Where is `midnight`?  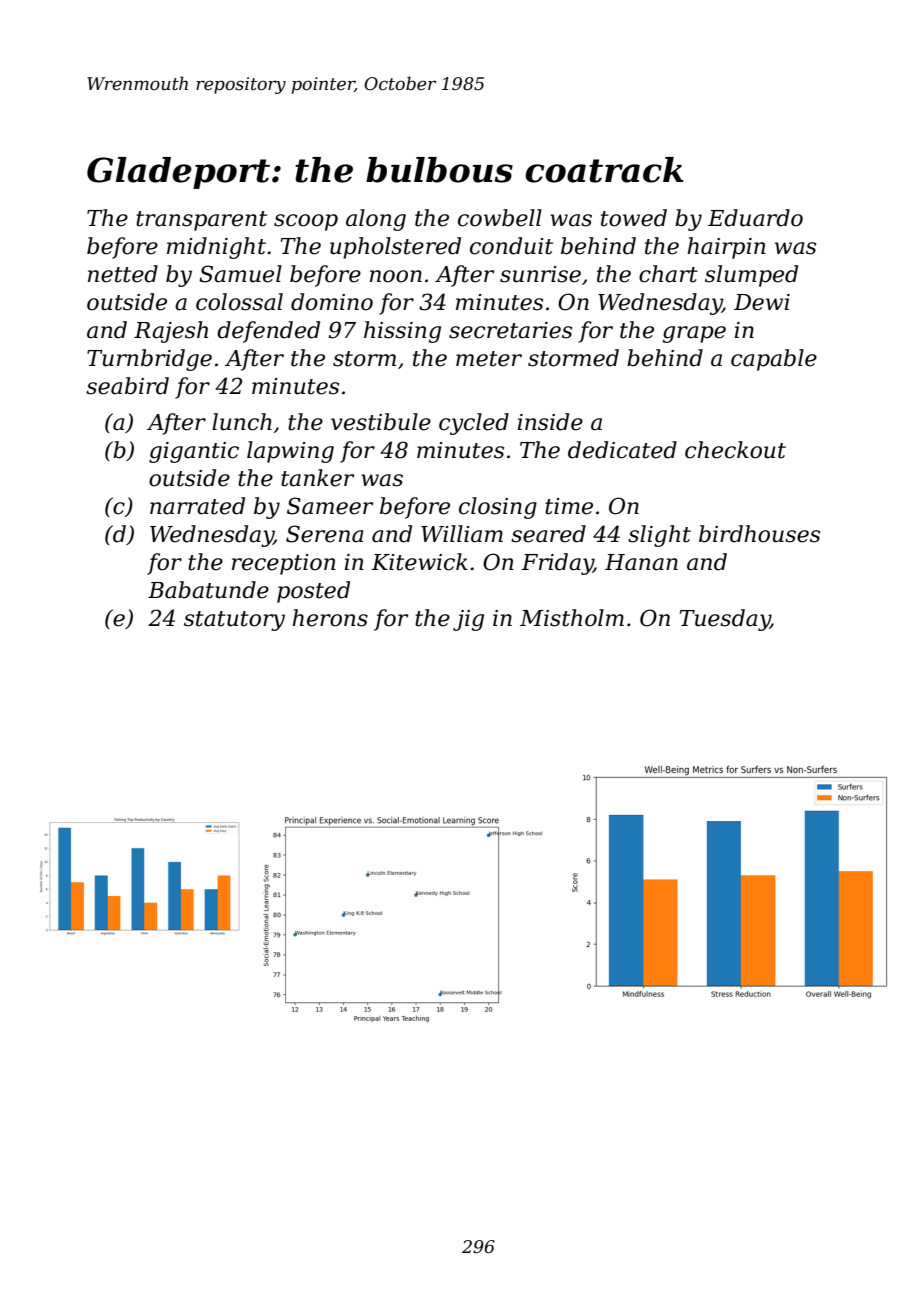 midnight is located at coordinates (216, 248).
